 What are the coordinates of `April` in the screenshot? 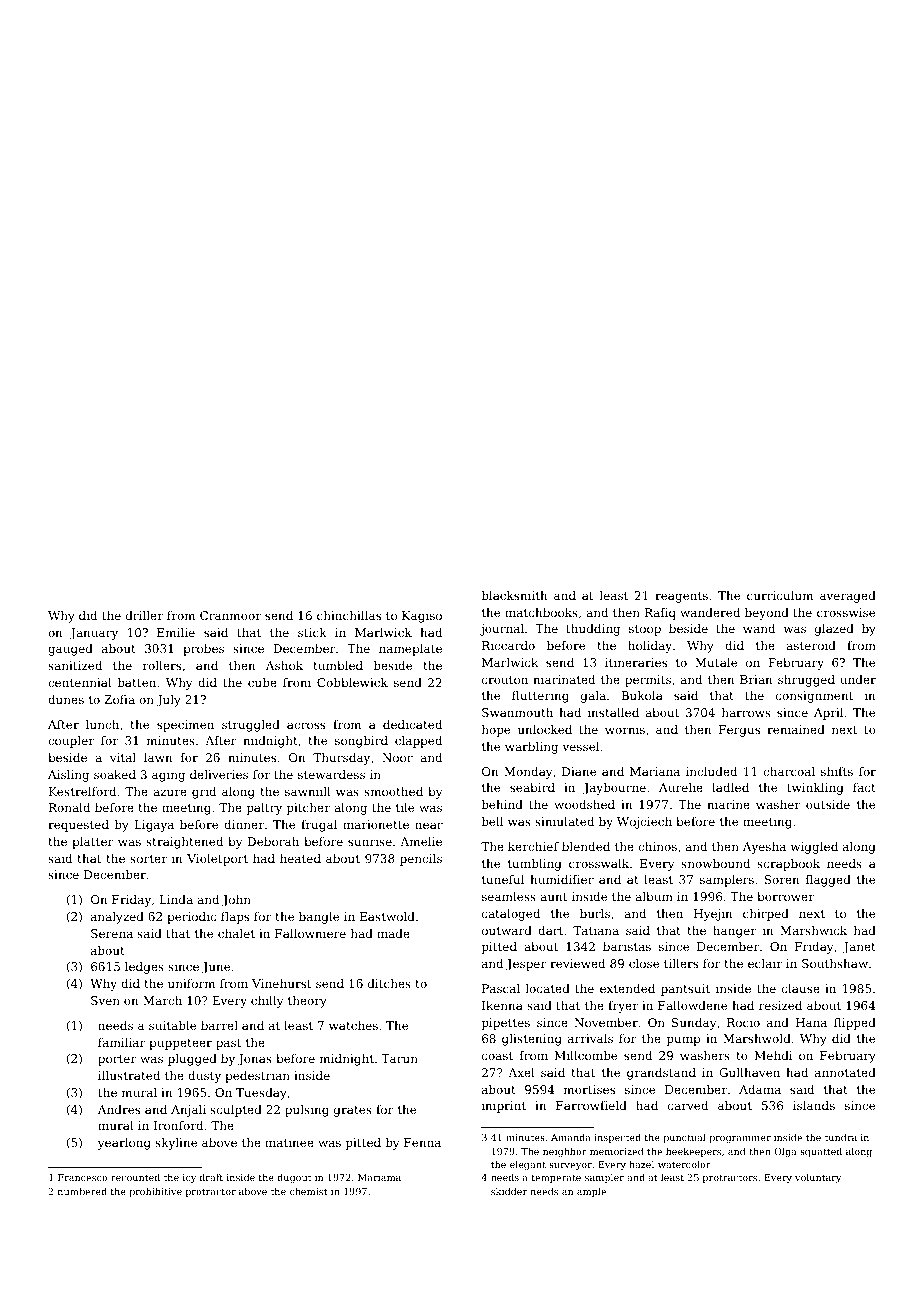 It's located at (828, 714).
